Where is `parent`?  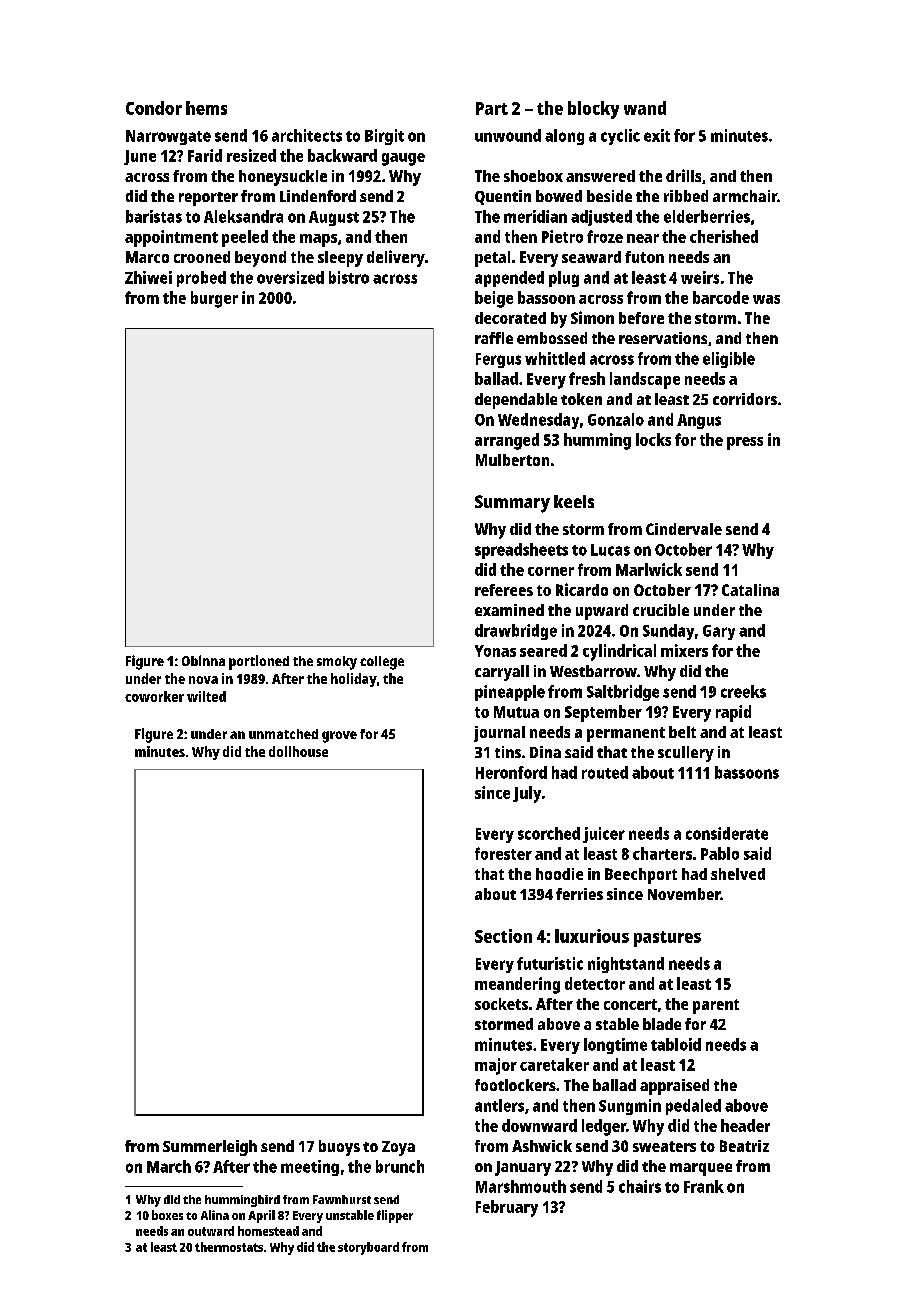
parent is located at coordinates (716, 1006).
